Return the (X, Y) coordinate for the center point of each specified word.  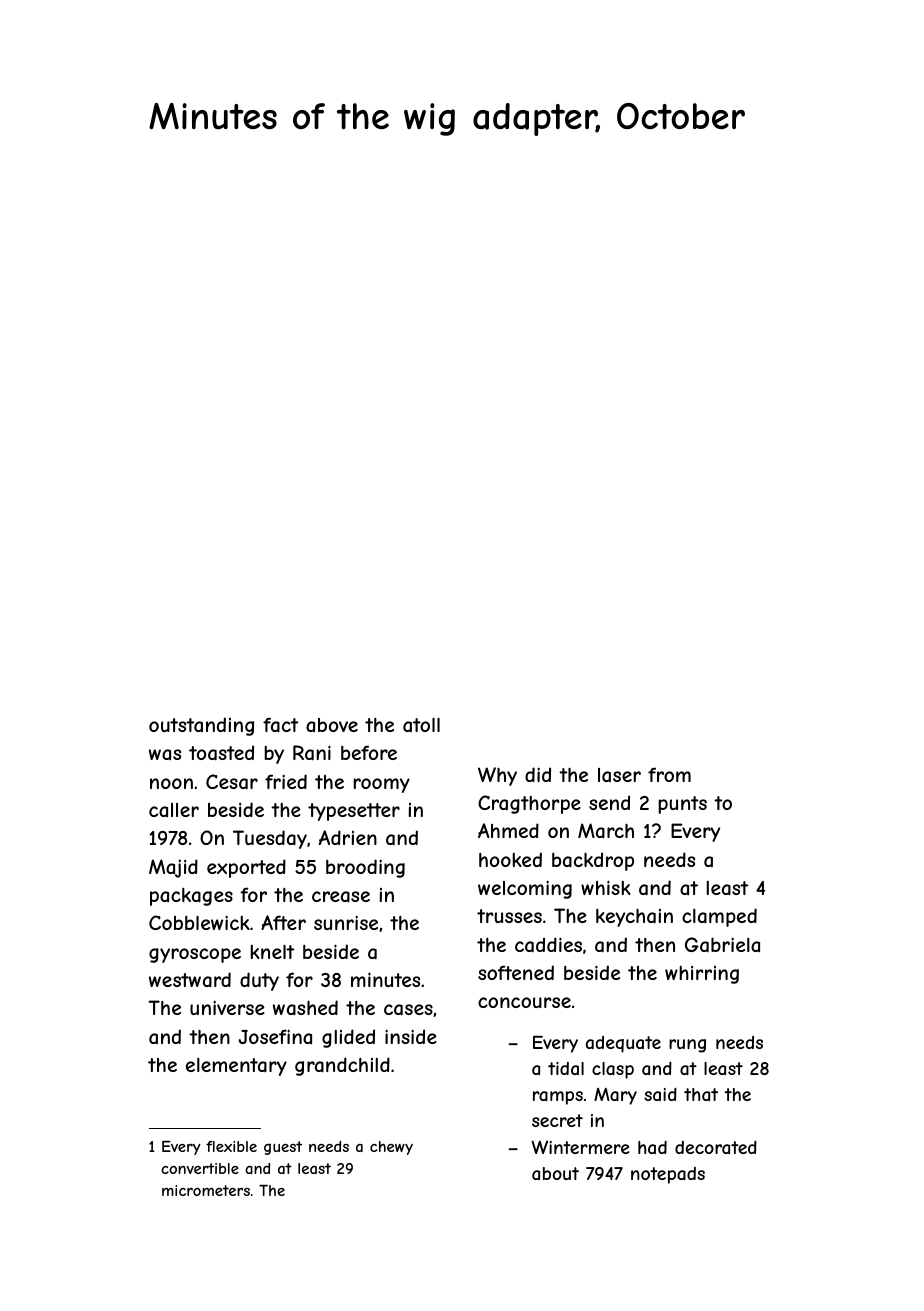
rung (687, 1046)
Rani (312, 753)
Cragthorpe (529, 804)
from (669, 774)
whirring (702, 975)
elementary (236, 1067)
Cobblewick (199, 922)
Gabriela (722, 945)
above (332, 725)
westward (190, 980)
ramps (558, 1098)
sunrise (346, 922)
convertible (200, 1168)
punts (682, 805)
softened (516, 972)
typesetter (354, 812)
